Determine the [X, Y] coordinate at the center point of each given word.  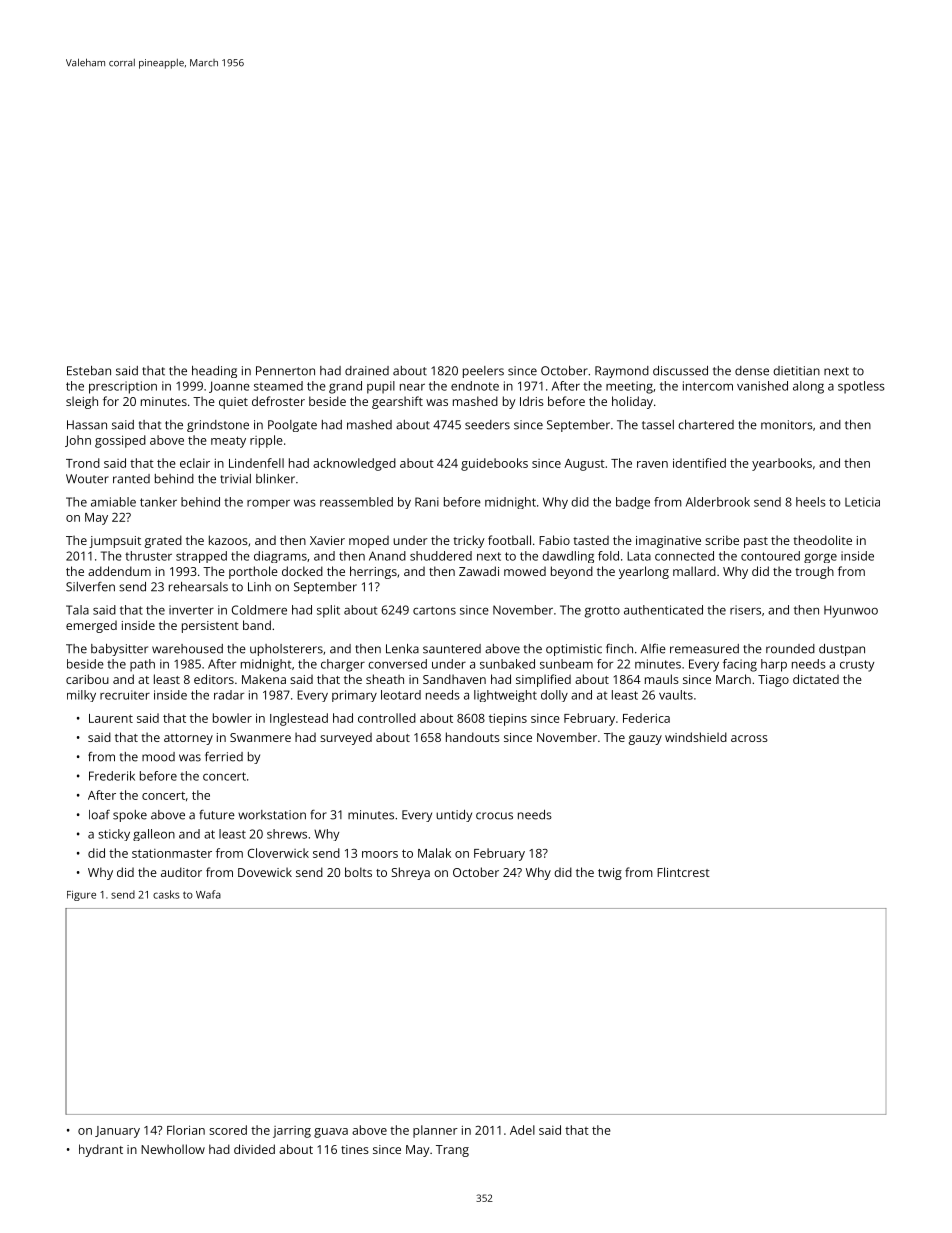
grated [163, 541]
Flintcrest [683, 872]
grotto [602, 612]
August [584, 465]
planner [435, 1131]
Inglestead [299, 719]
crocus [494, 816]
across [749, 738]
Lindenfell [256, 463]
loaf [99, 815]
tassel [658, 425]
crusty [857, 666]
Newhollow [173, 1149]
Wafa [208, 894]
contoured [770, 556]
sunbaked [507, 664]
